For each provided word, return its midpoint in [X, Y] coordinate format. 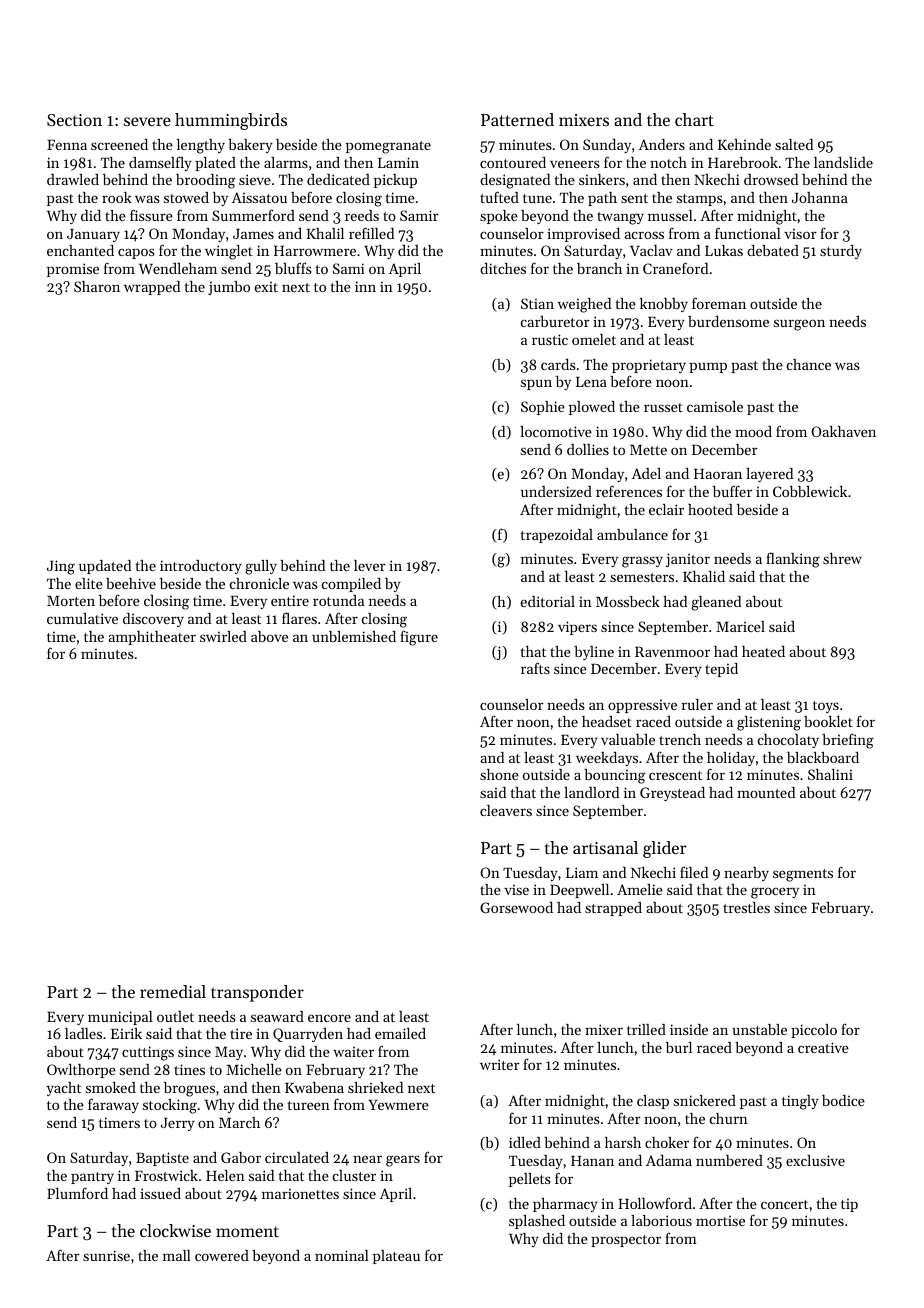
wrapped [152, 288]
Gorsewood [516, 907]
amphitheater [152, 638]
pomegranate [388, 147]
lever [370, 565]
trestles [746, 907]
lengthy [201, 146]
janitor [688, 560]
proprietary [649, 366]
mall [177, 1255]
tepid [721, 670]
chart [694, 119]
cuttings [148, 1053]
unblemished [354, 636]
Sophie [543, 408]
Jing [61, 567]
